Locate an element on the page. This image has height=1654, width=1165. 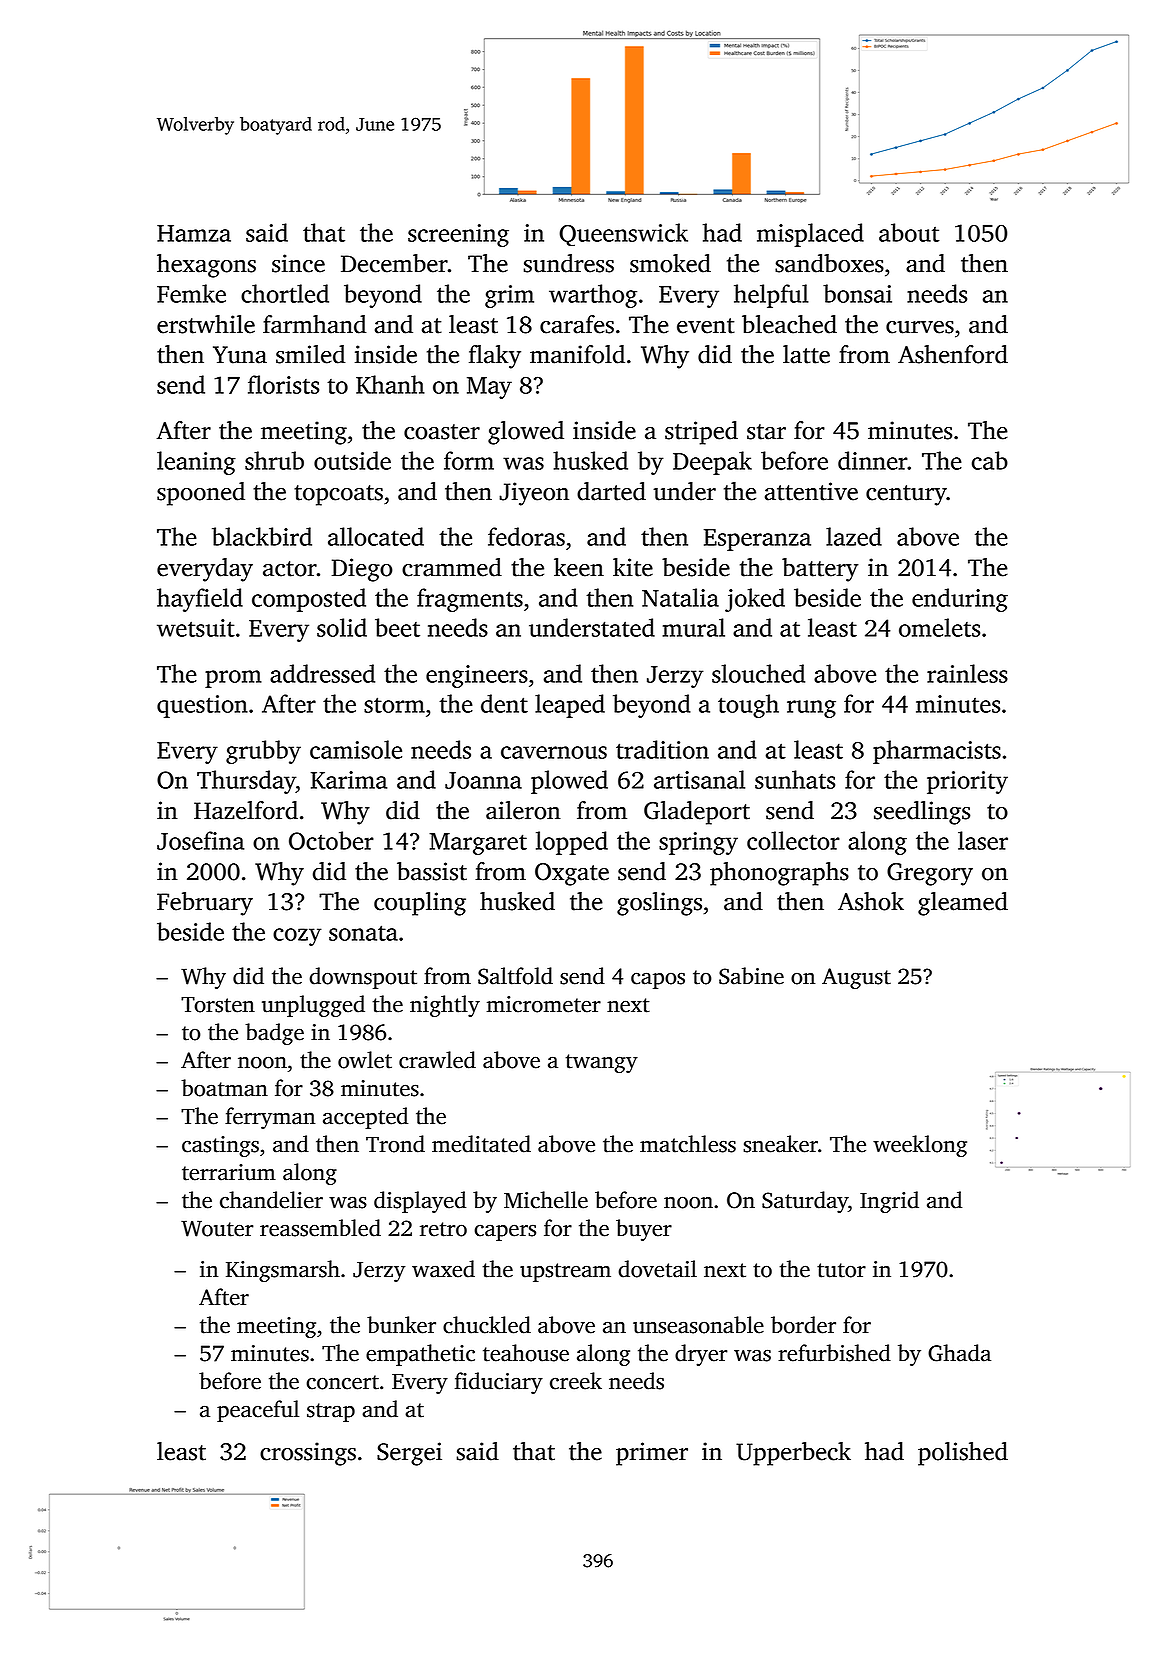
misplaced is located at coordinates (810, 235).
